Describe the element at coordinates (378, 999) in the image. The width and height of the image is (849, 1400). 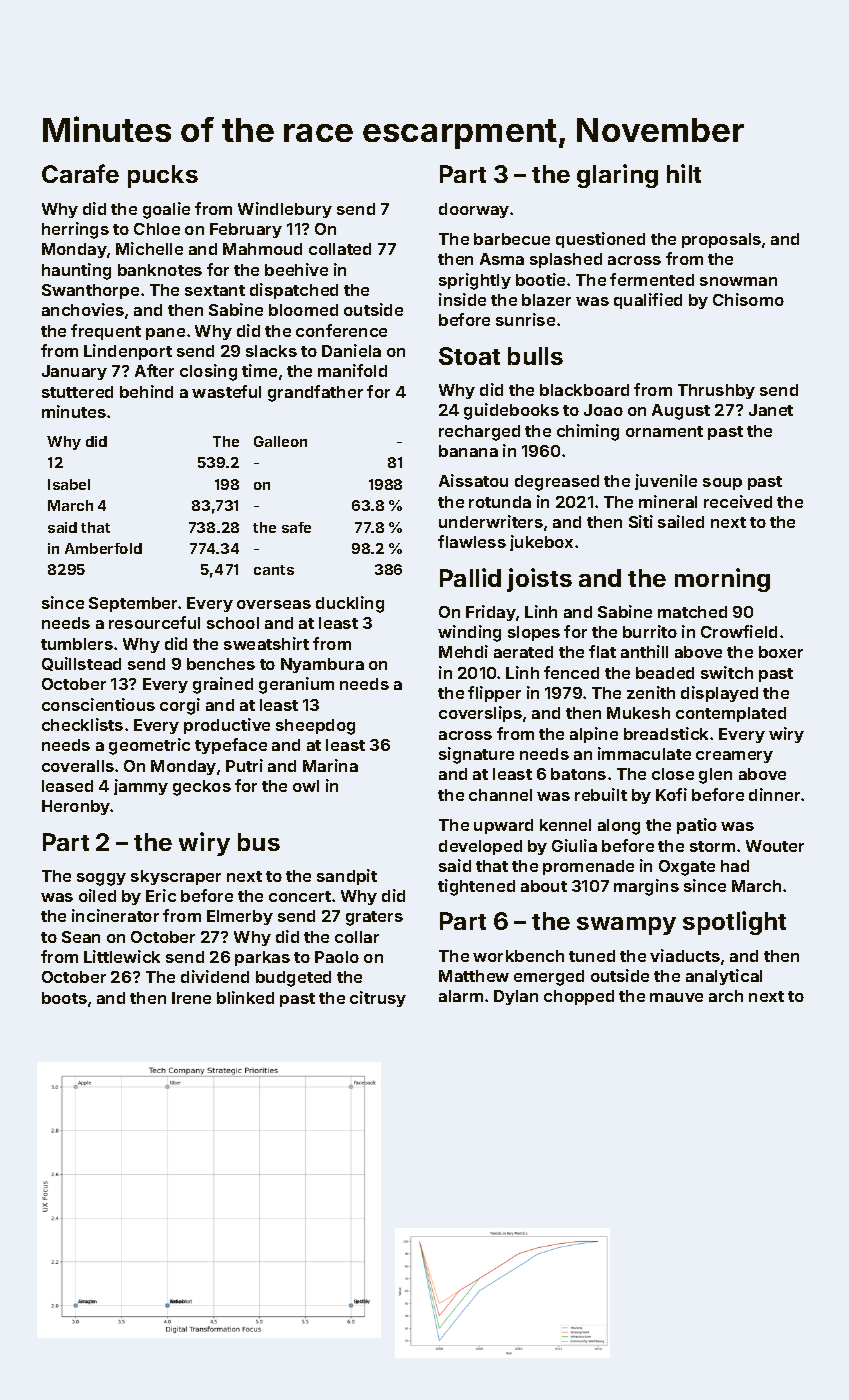
I see `citrusy` at that location.
